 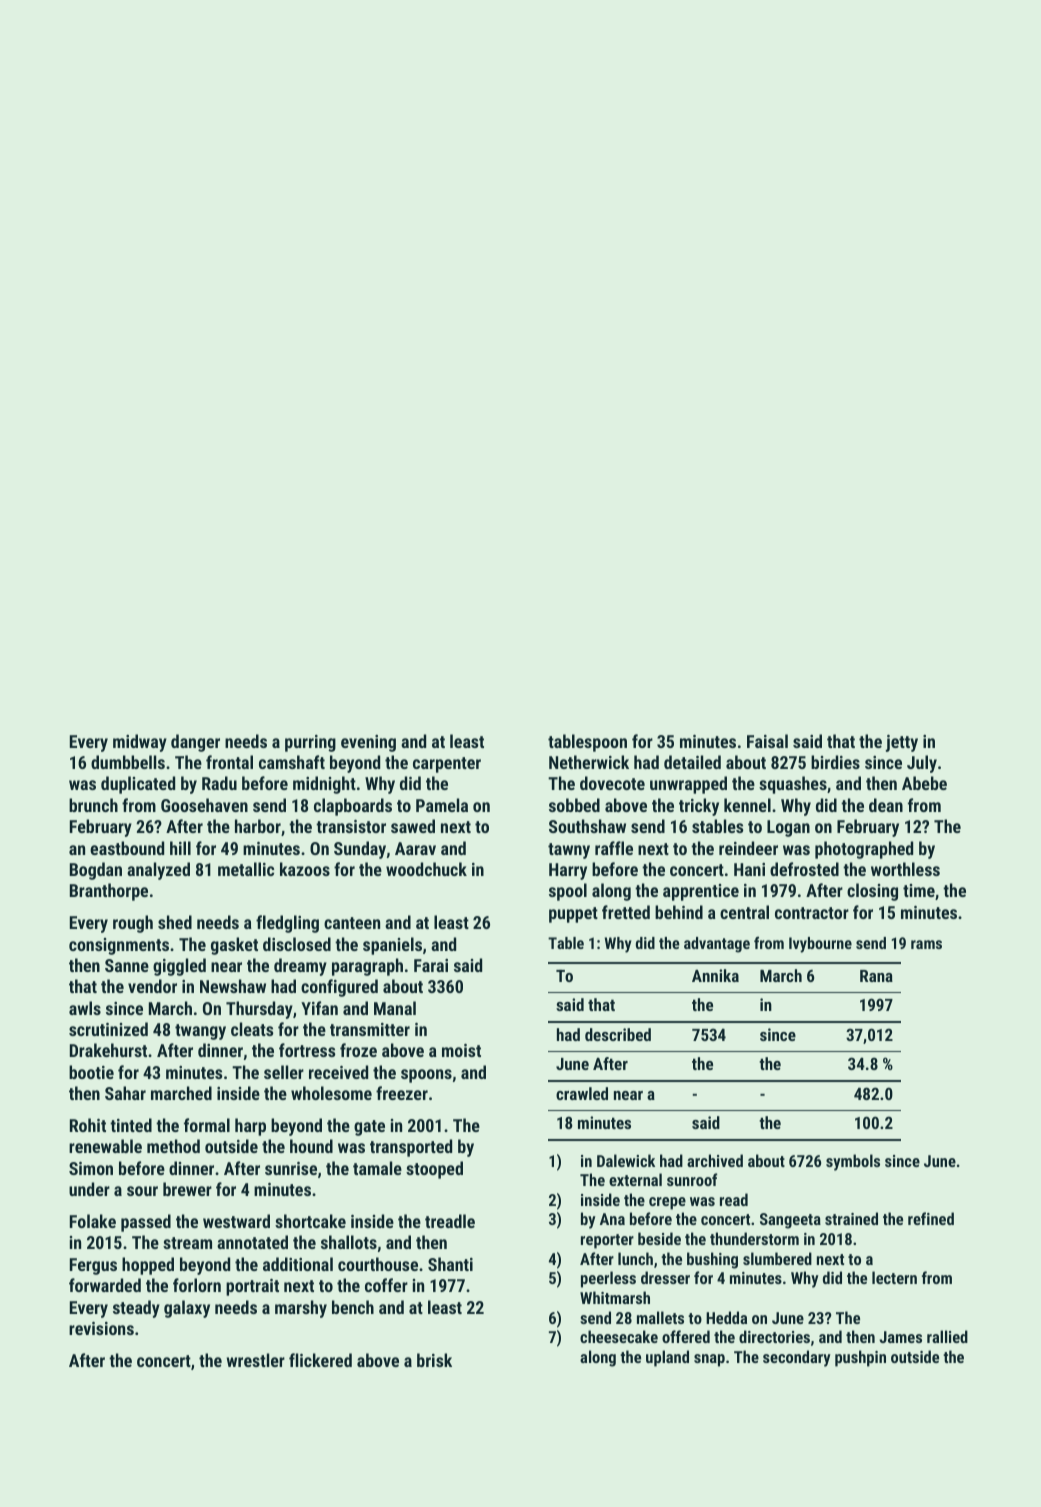 I want to click on symbols, so click(x=853, y=1162).
